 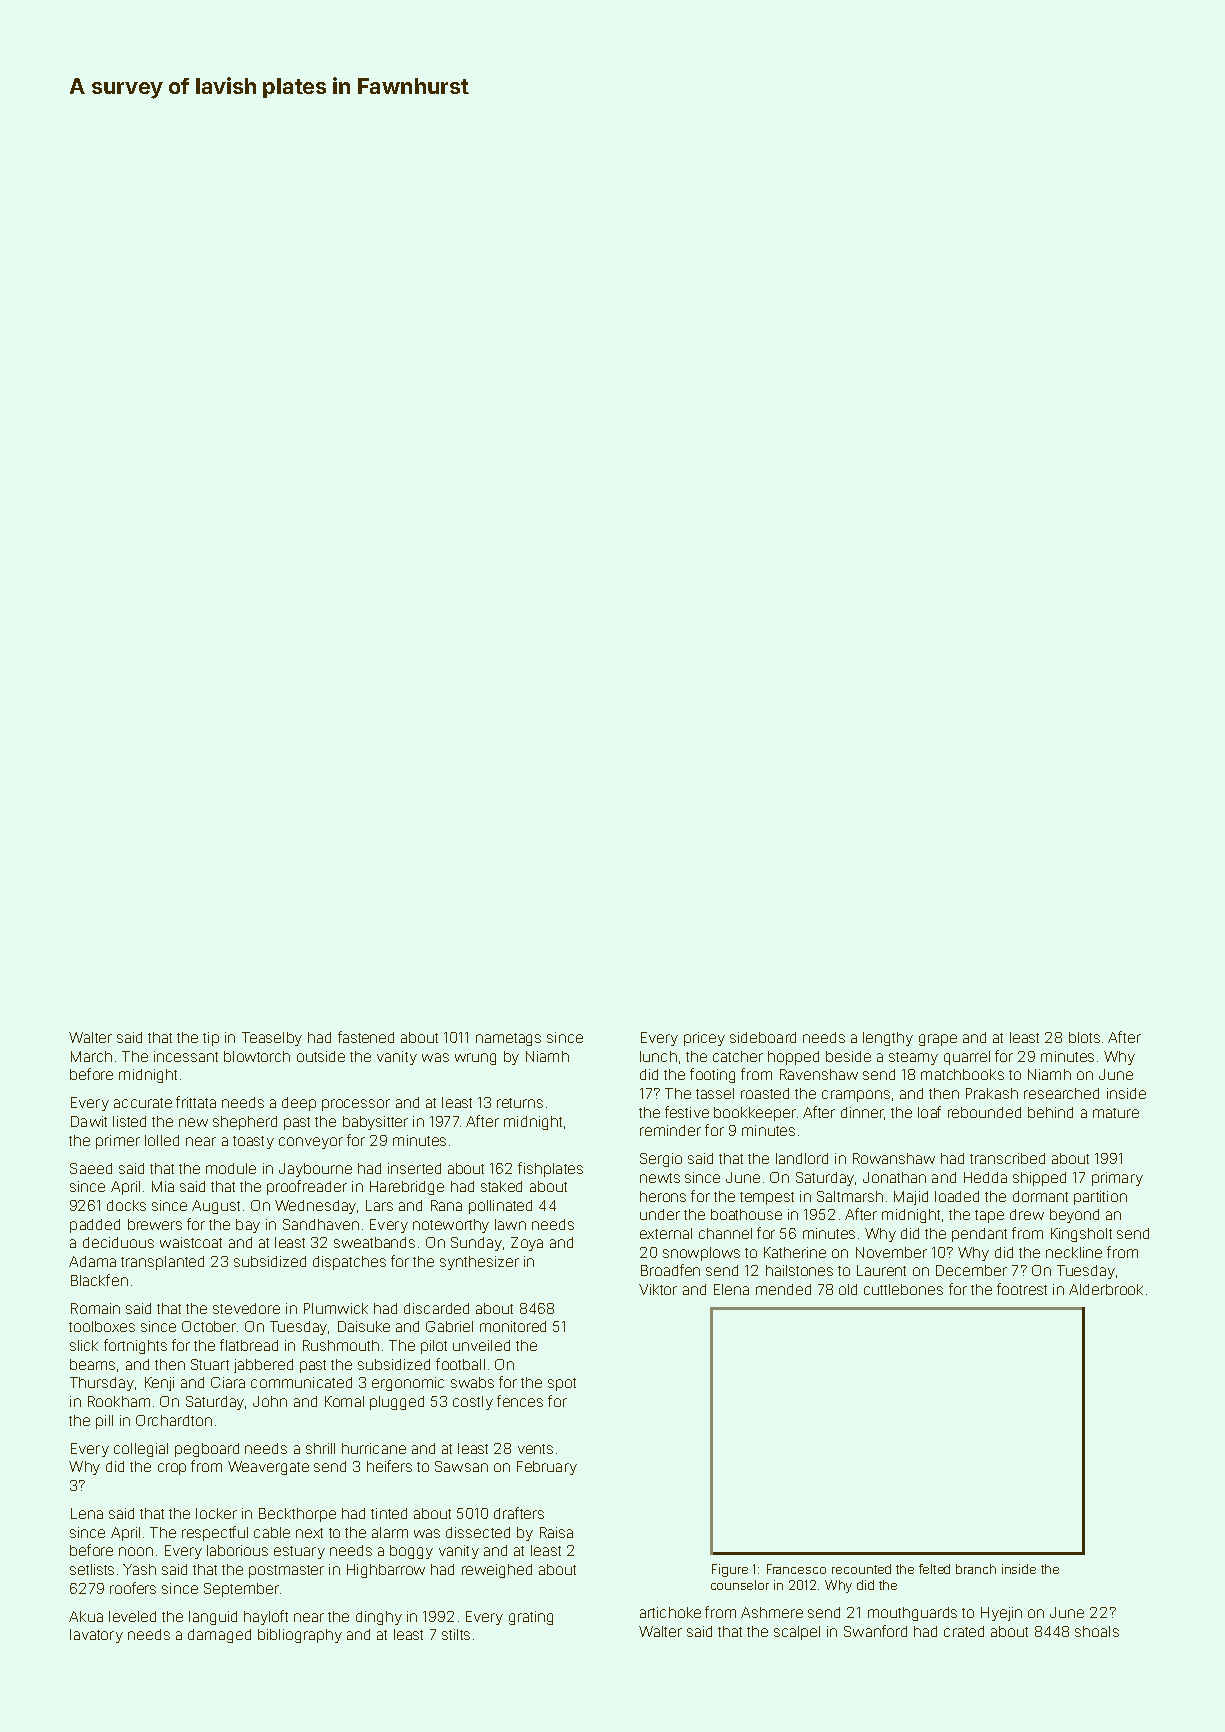 I want to click on February, so click(x=547, y=1468).
